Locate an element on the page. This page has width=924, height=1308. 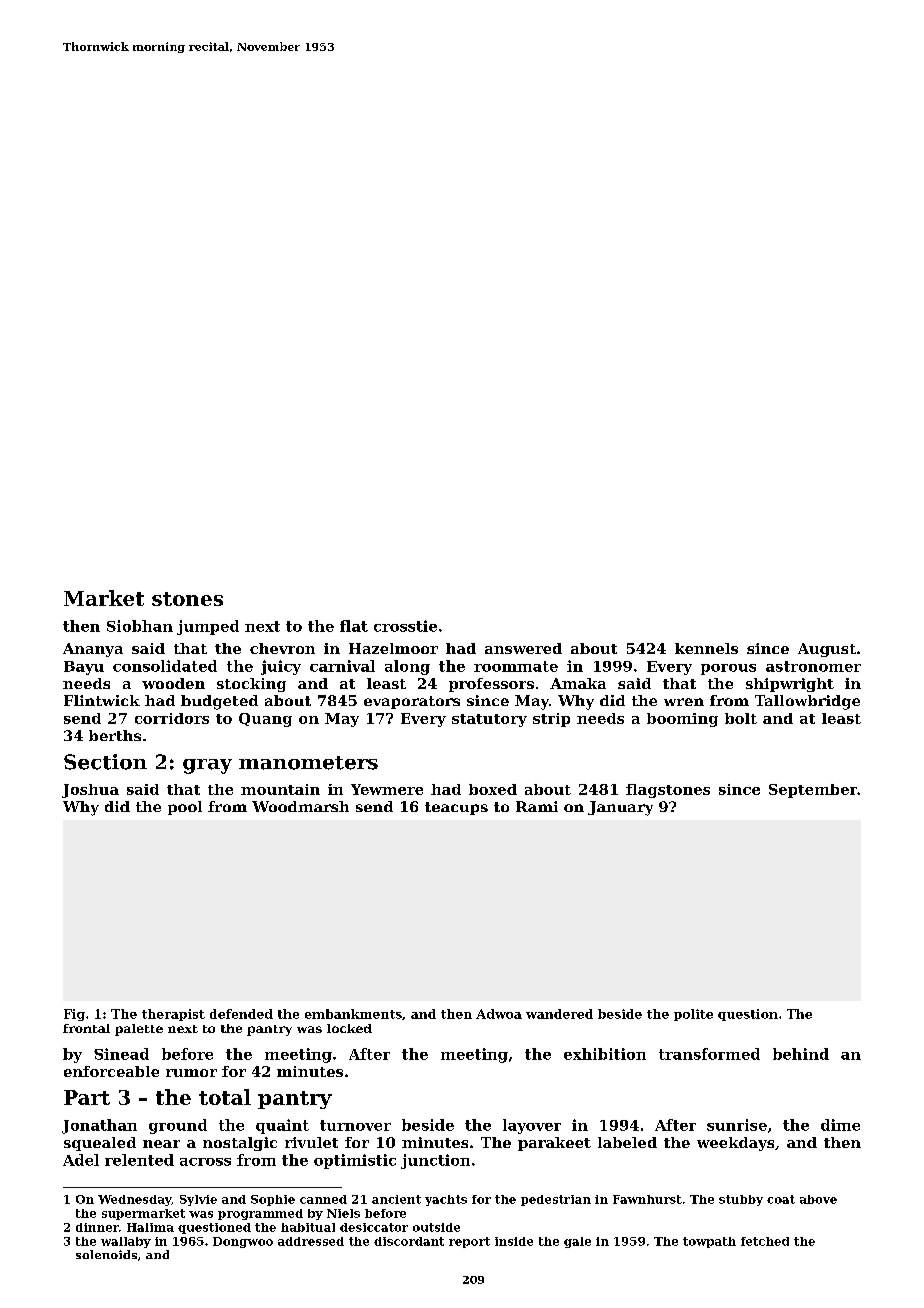
exhibition is located at coordinates (605, 1054).
